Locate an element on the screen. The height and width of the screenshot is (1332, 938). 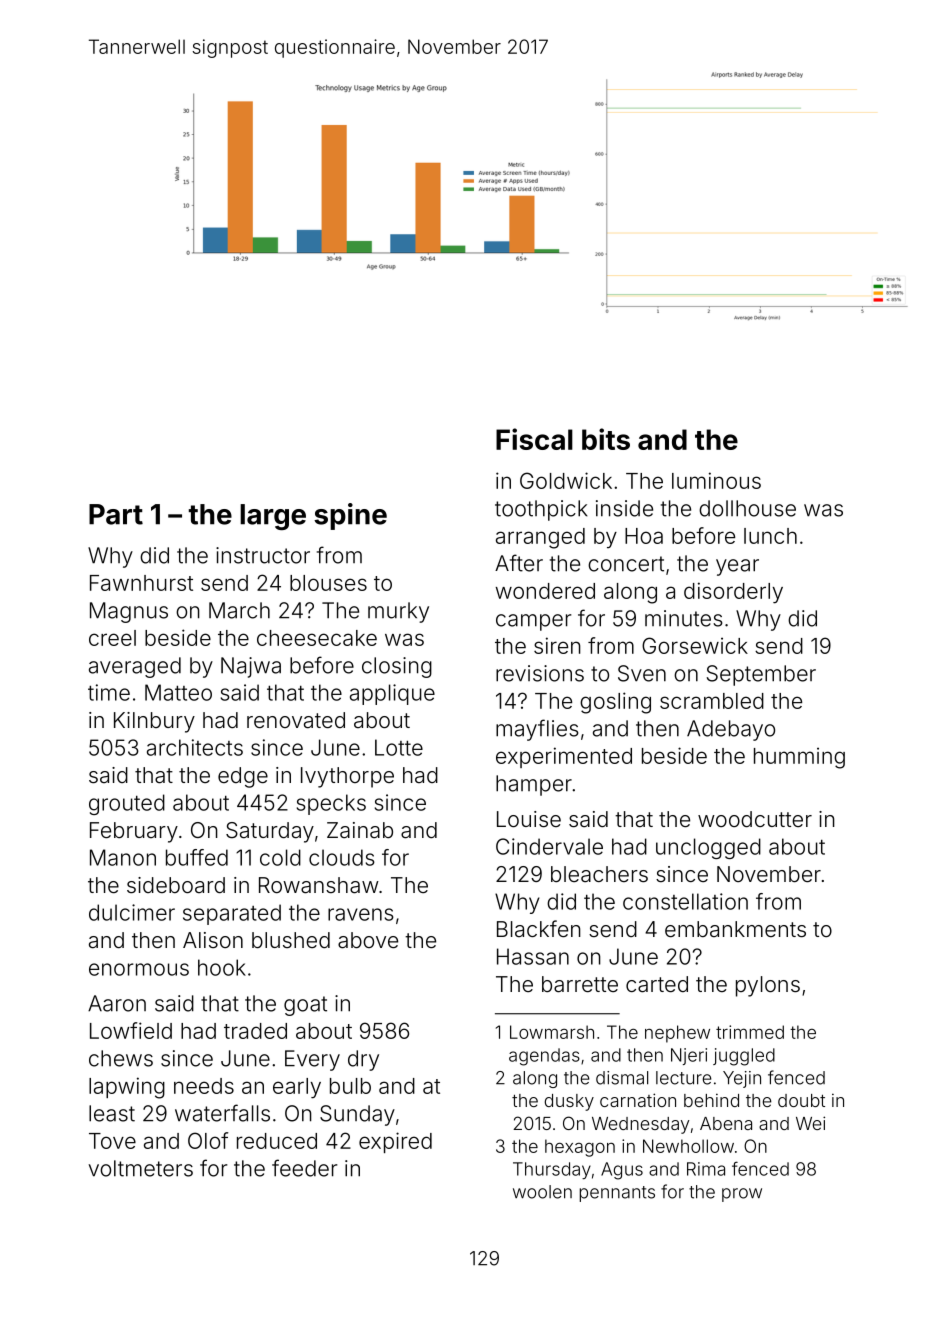
bits is located at coordinates (606, 439).
